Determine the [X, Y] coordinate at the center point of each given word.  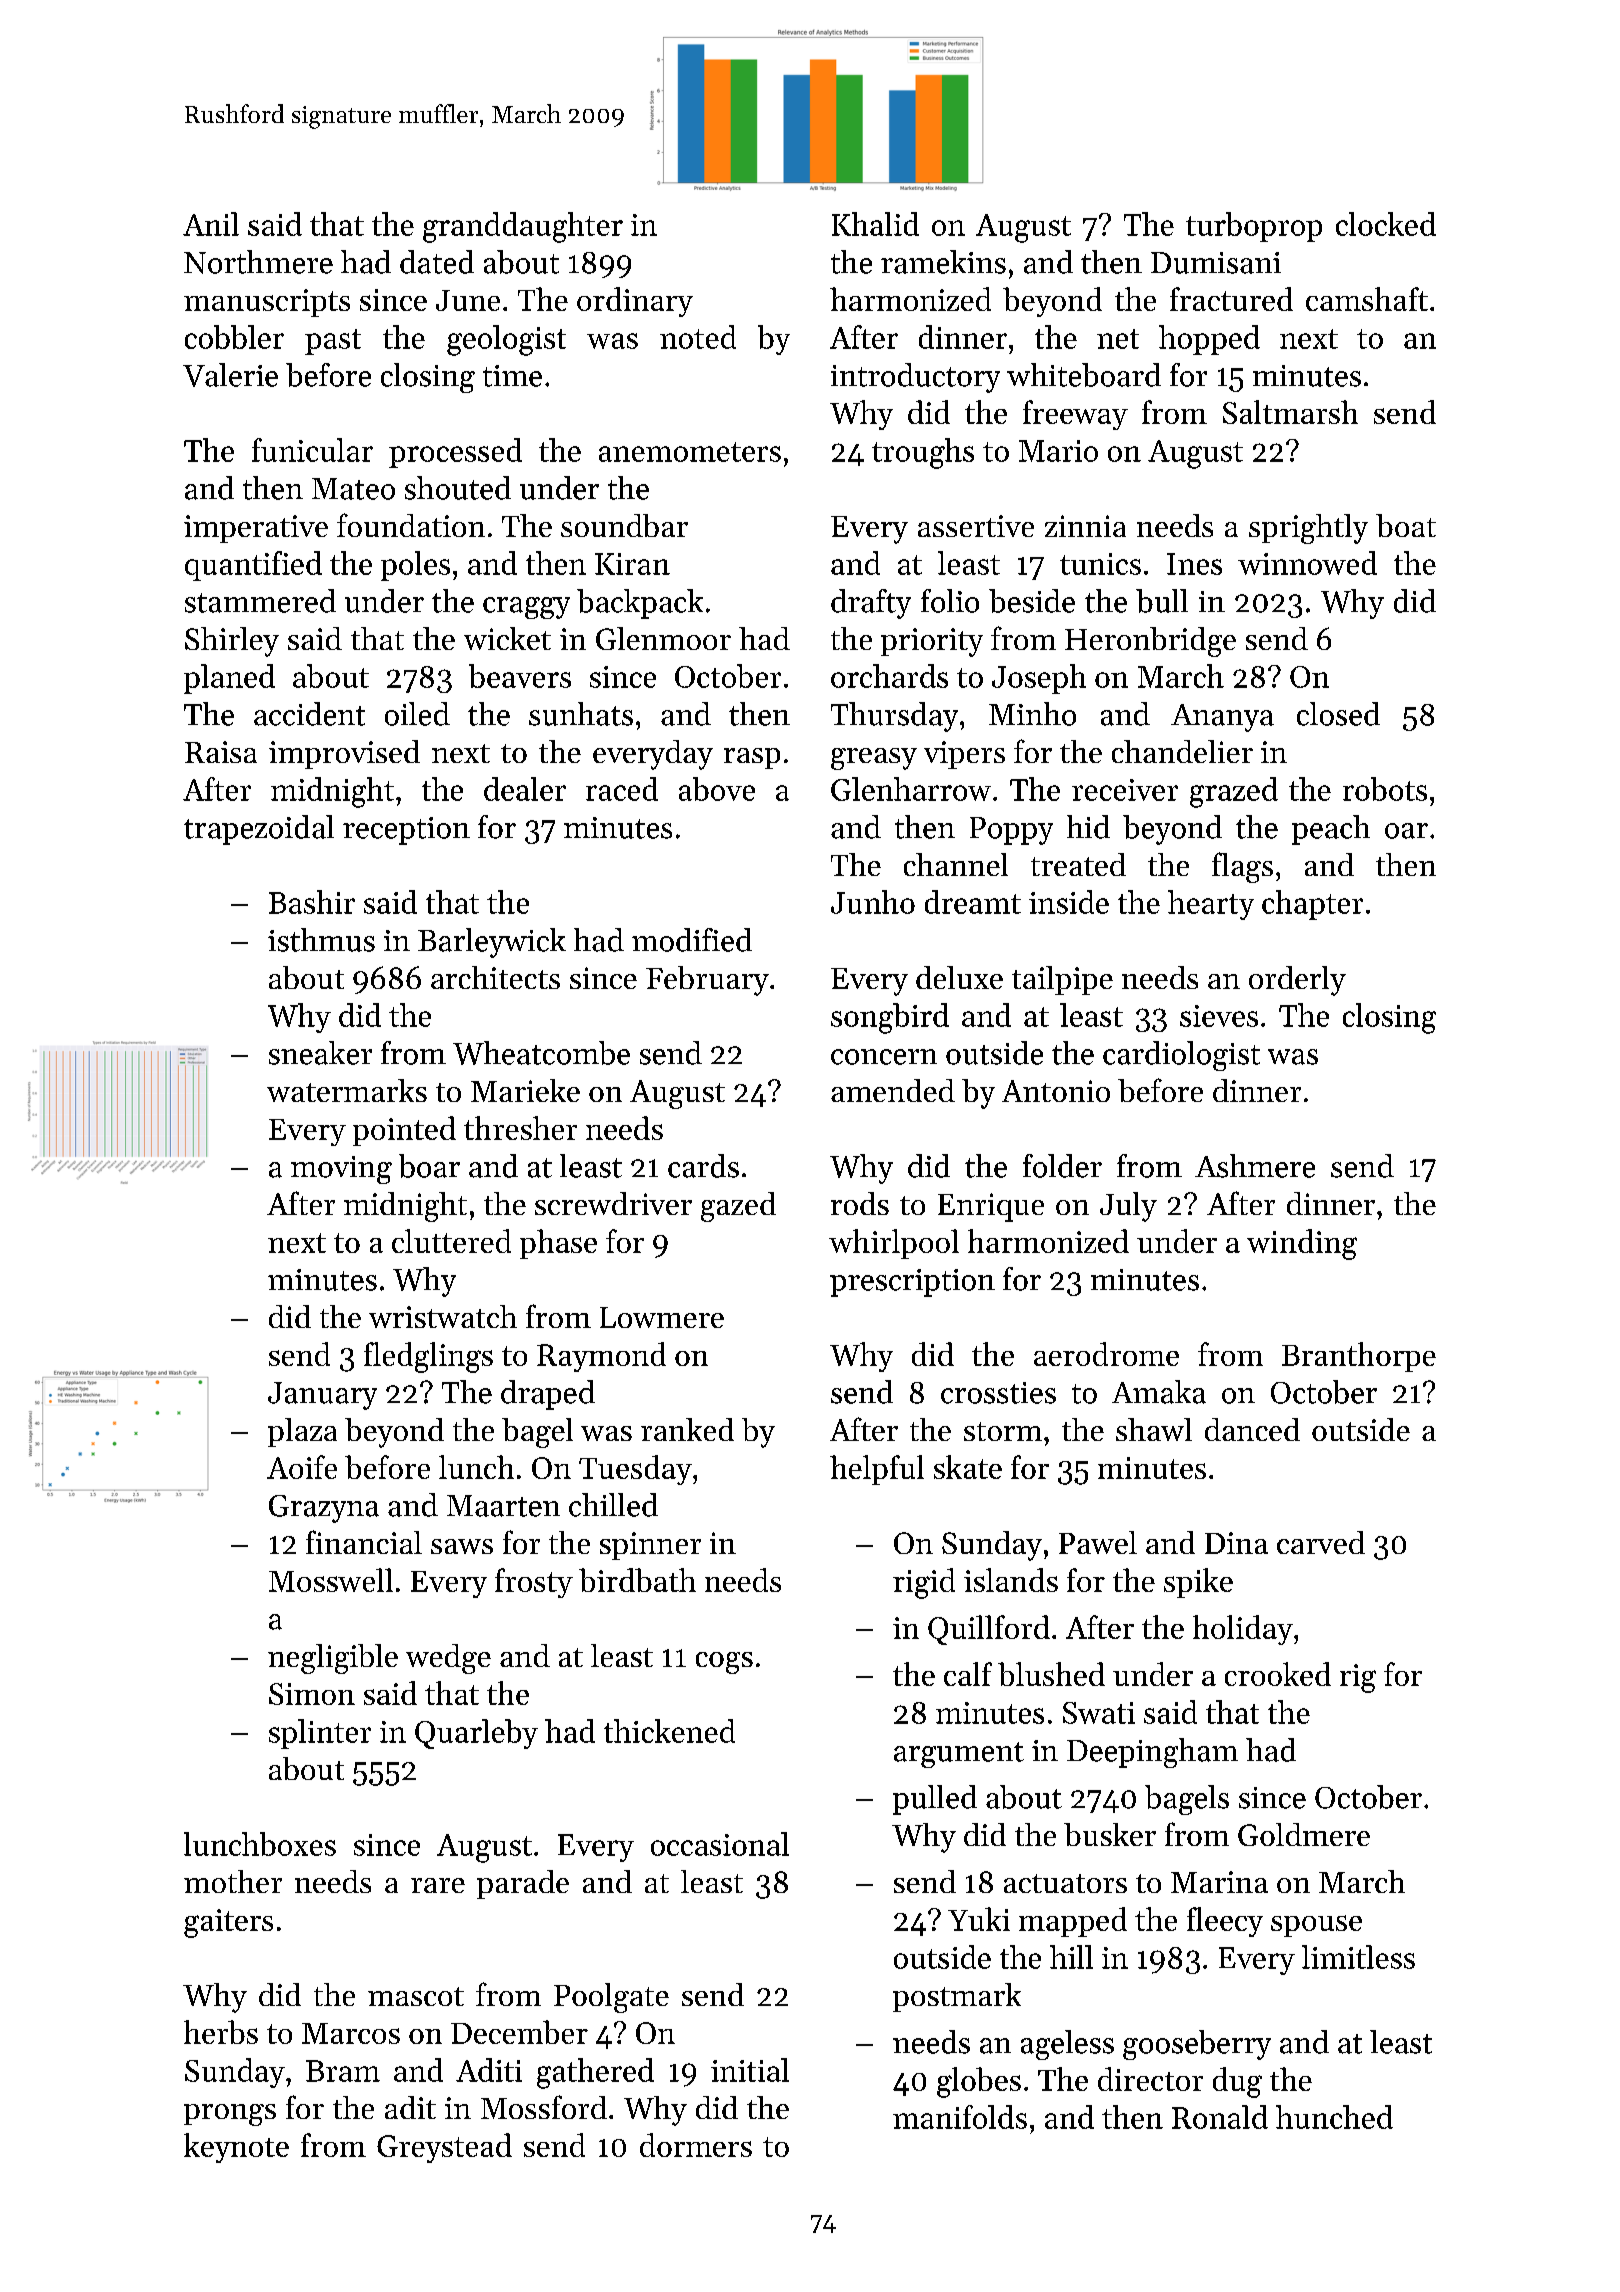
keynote [236, 2148]
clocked [1386, 224]
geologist [506, 340]
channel [956, 864]
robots [1385, 789]
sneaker [320, 1053]
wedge [448, 1659]
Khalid [875, 224]
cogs [724, 1663]
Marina [1219, 1882]
